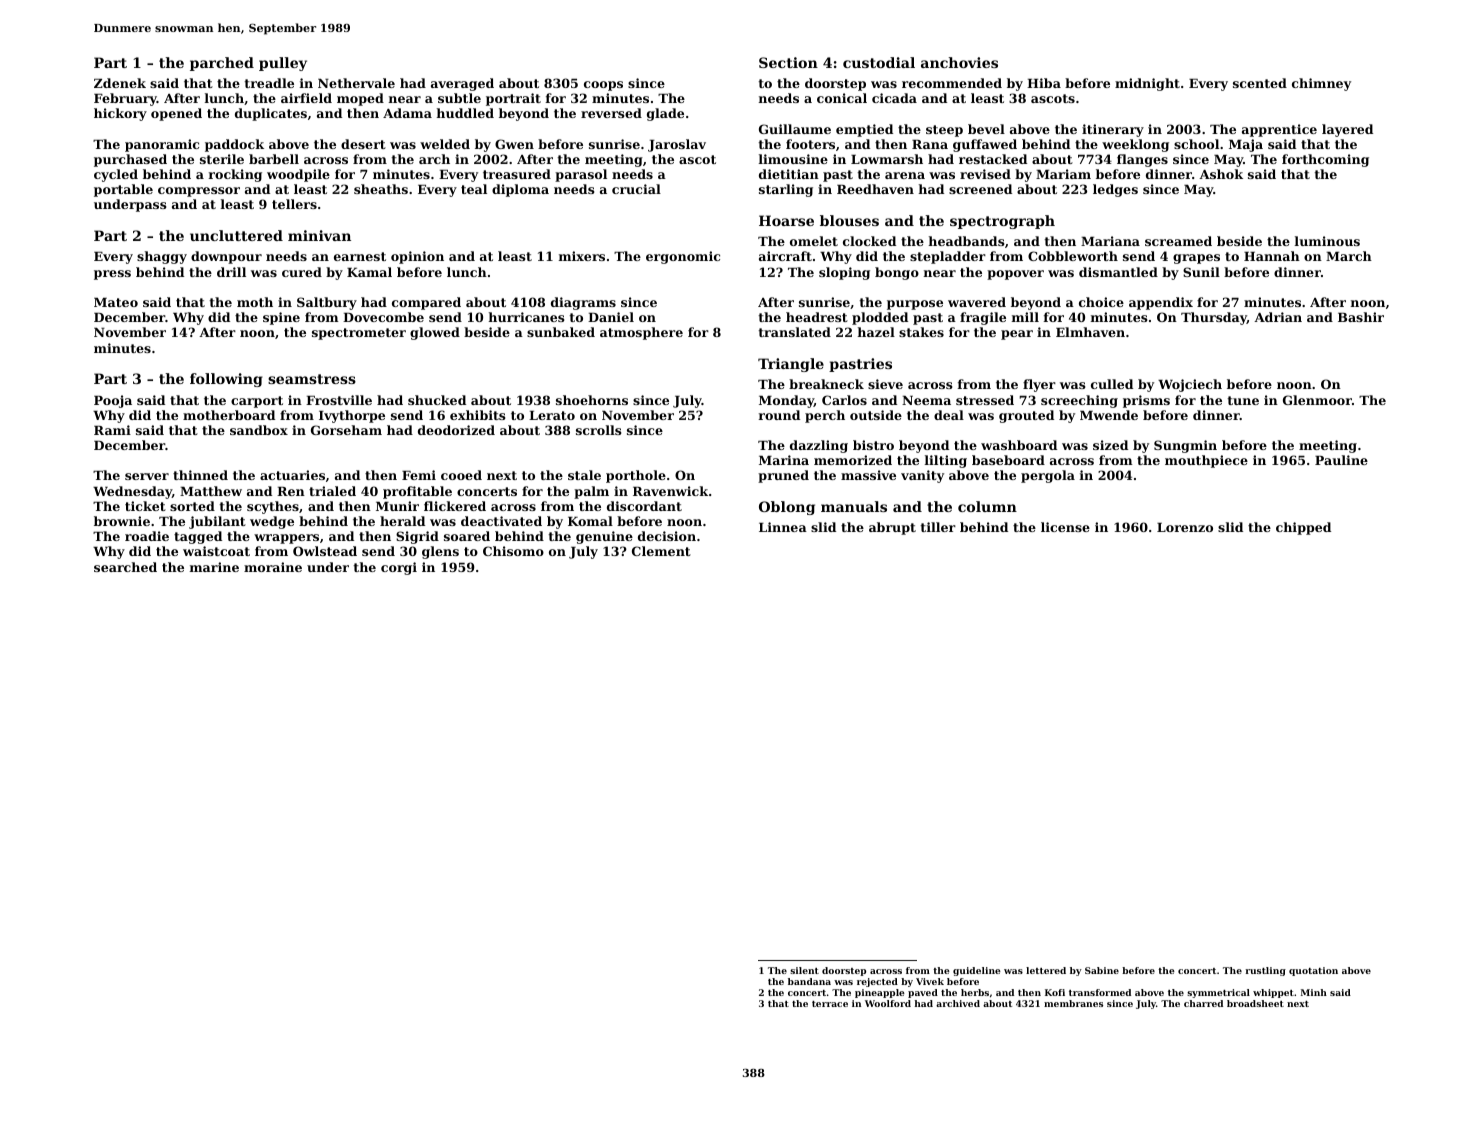 Image resolution: width=1484 pixels, height=1147 pixels. Describe the element at coordinates (1303, 528) in the screenshot. I see `chipped` at that location.
